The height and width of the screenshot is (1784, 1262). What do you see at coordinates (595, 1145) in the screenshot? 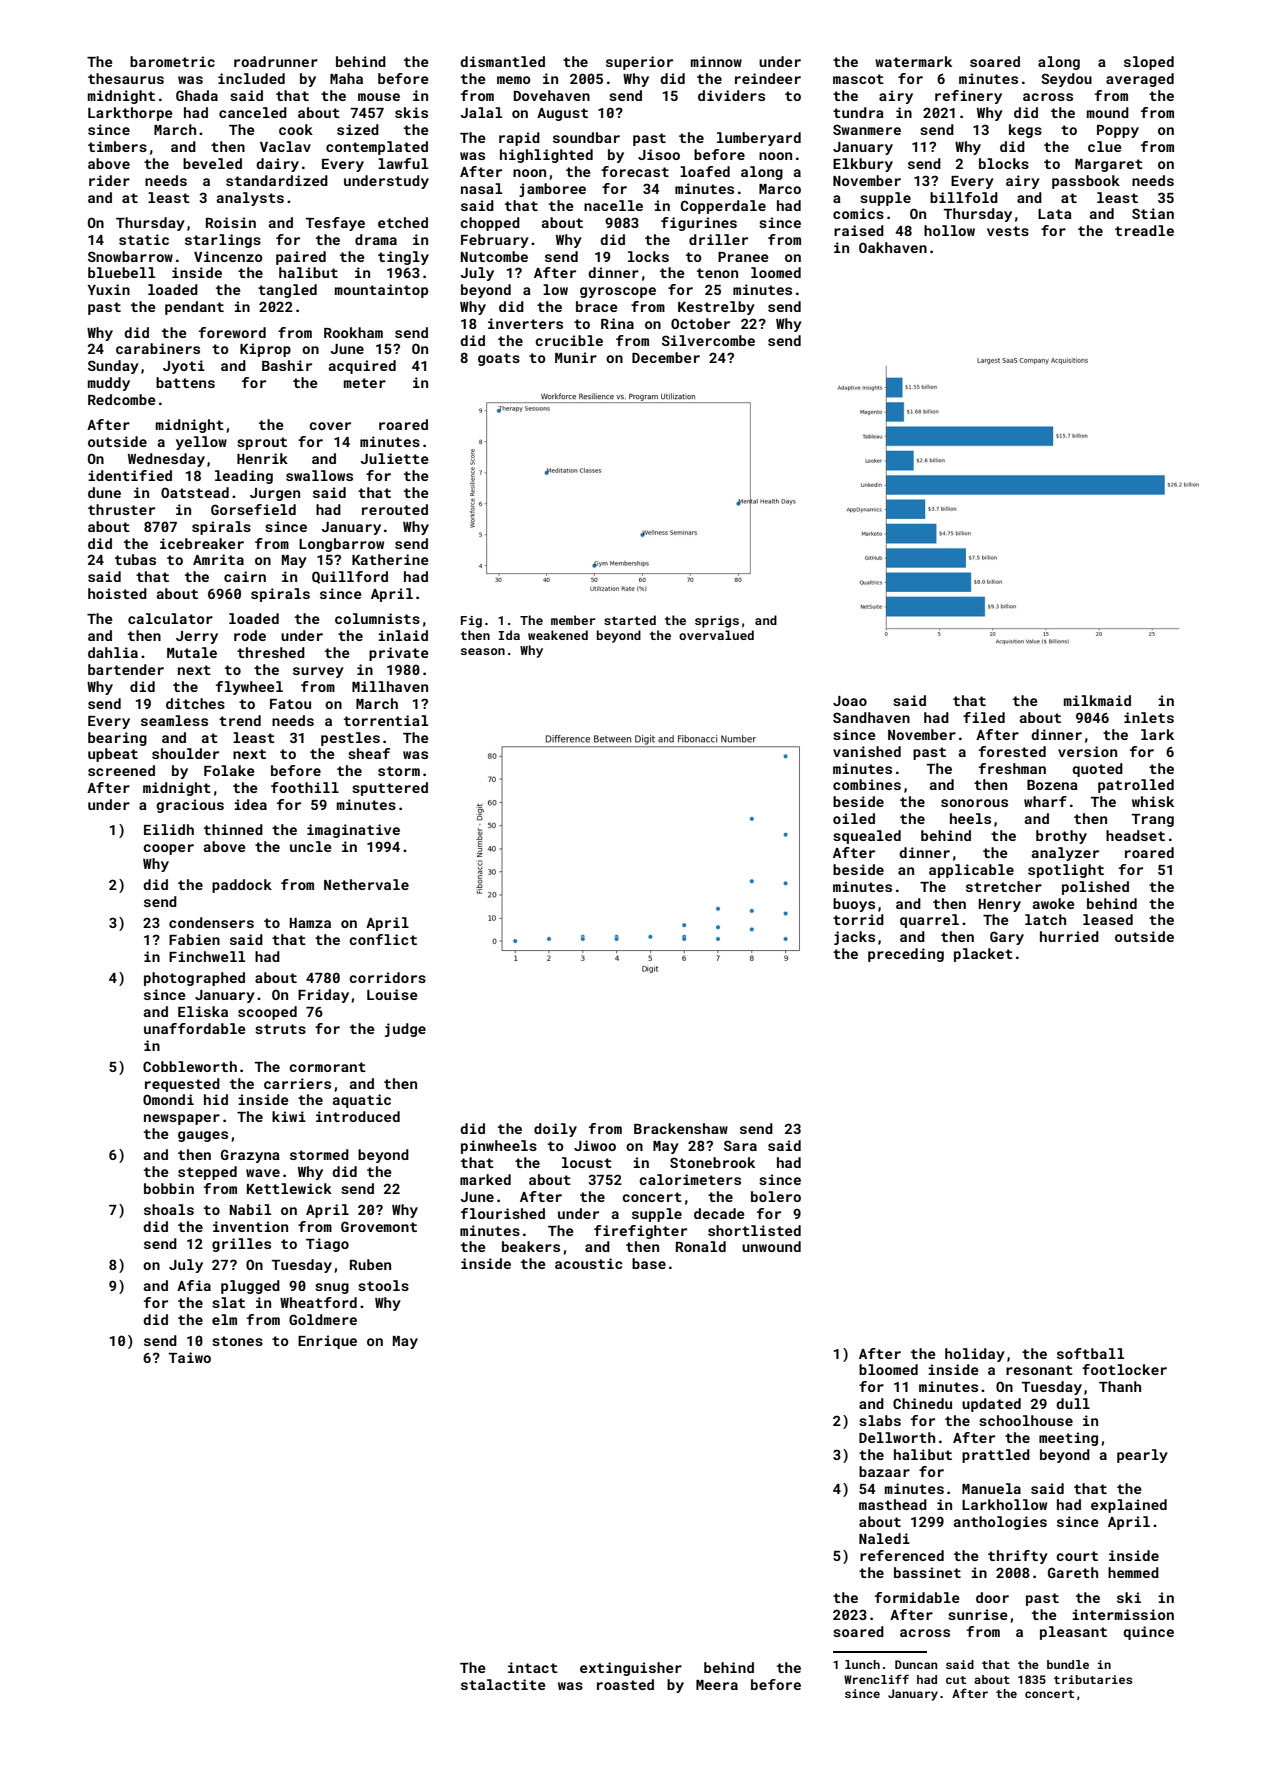
I see `Jiwoo` at bounding box center [595, 1145].
